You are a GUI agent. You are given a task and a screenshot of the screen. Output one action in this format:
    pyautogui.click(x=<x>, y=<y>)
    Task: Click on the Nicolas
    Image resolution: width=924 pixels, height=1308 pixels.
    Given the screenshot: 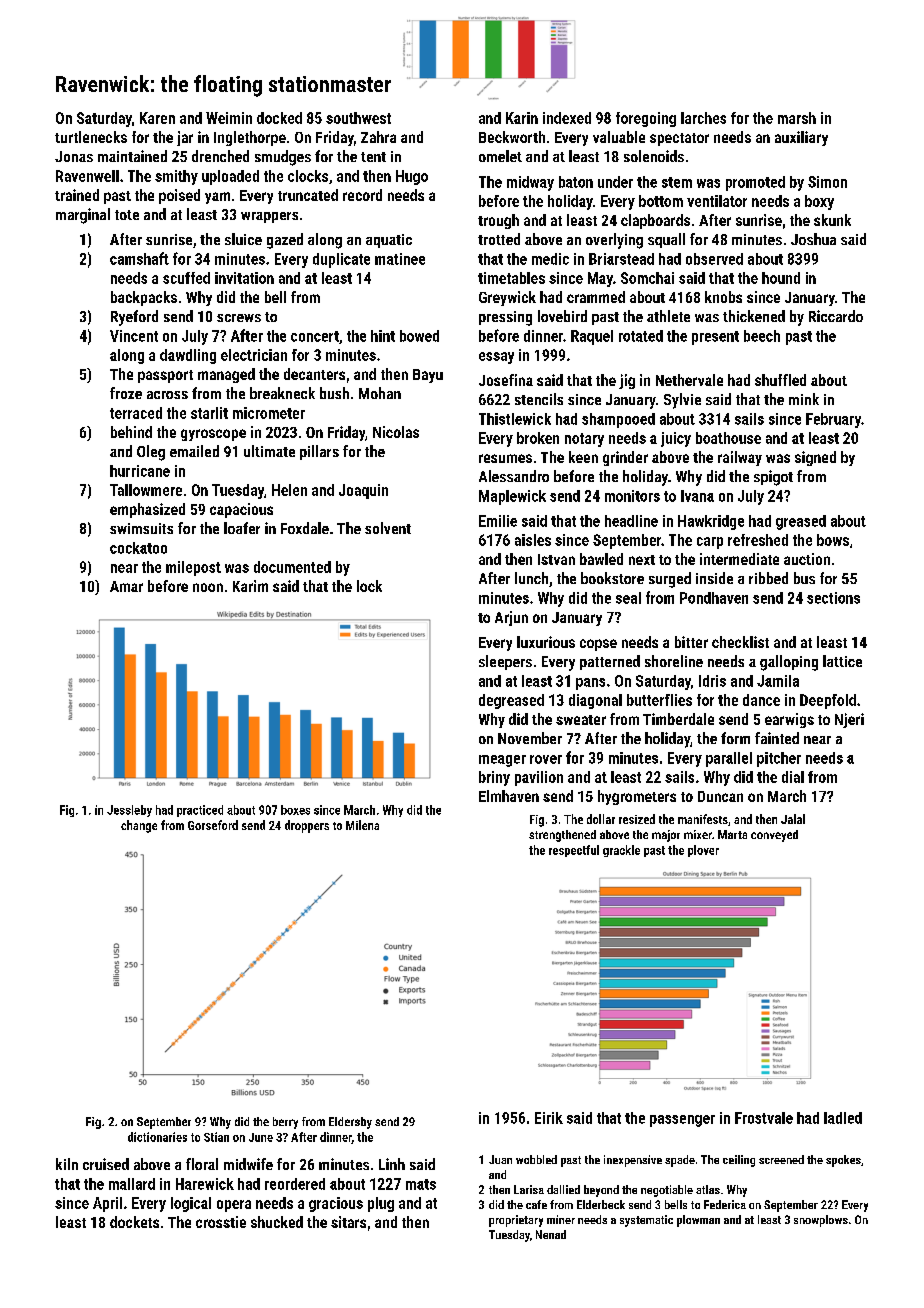 What is the action you would take?
    pyautogui.click(x=396, y=432)
